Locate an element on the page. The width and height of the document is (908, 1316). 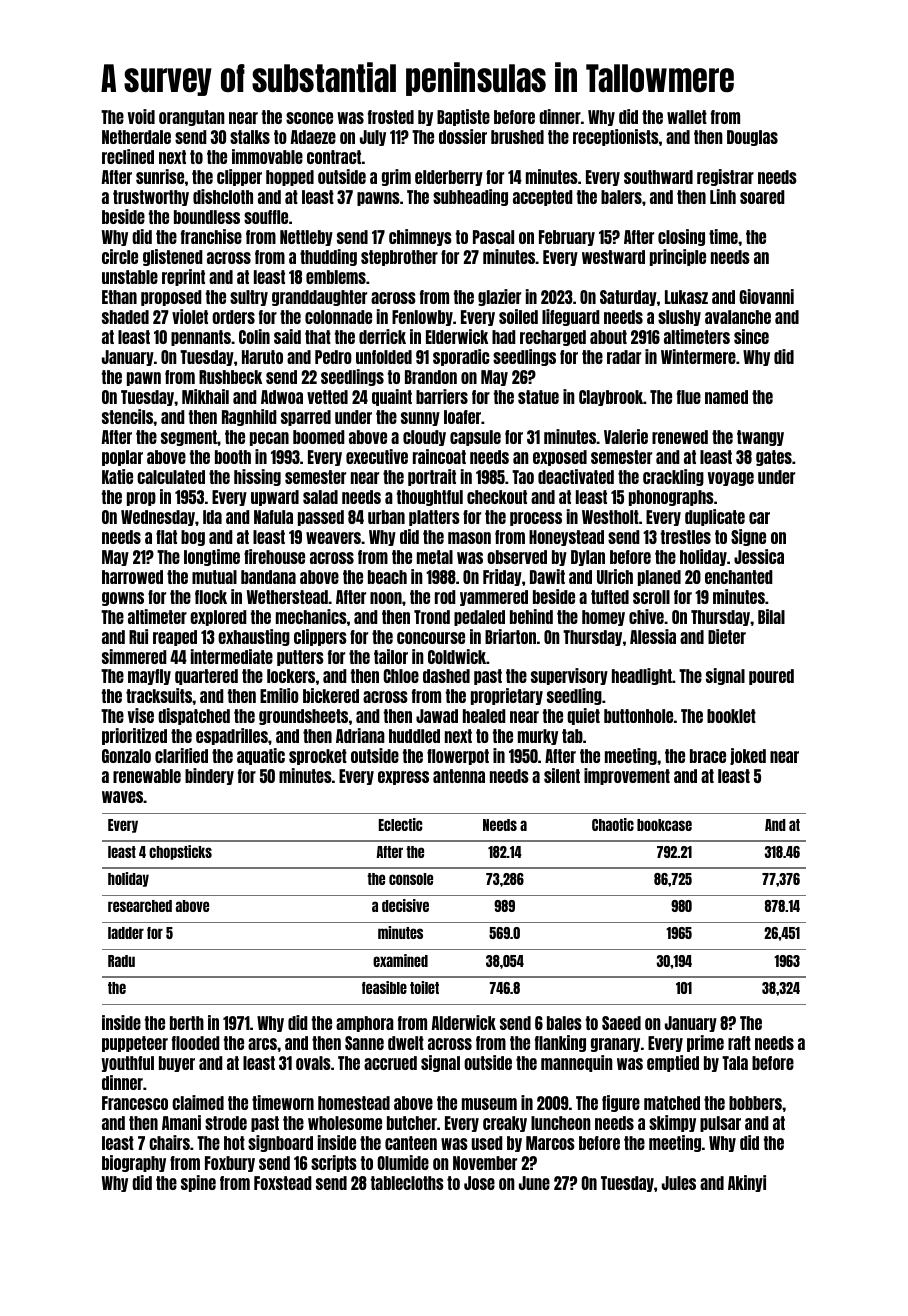
vise is located at coordinates (141, 715).
